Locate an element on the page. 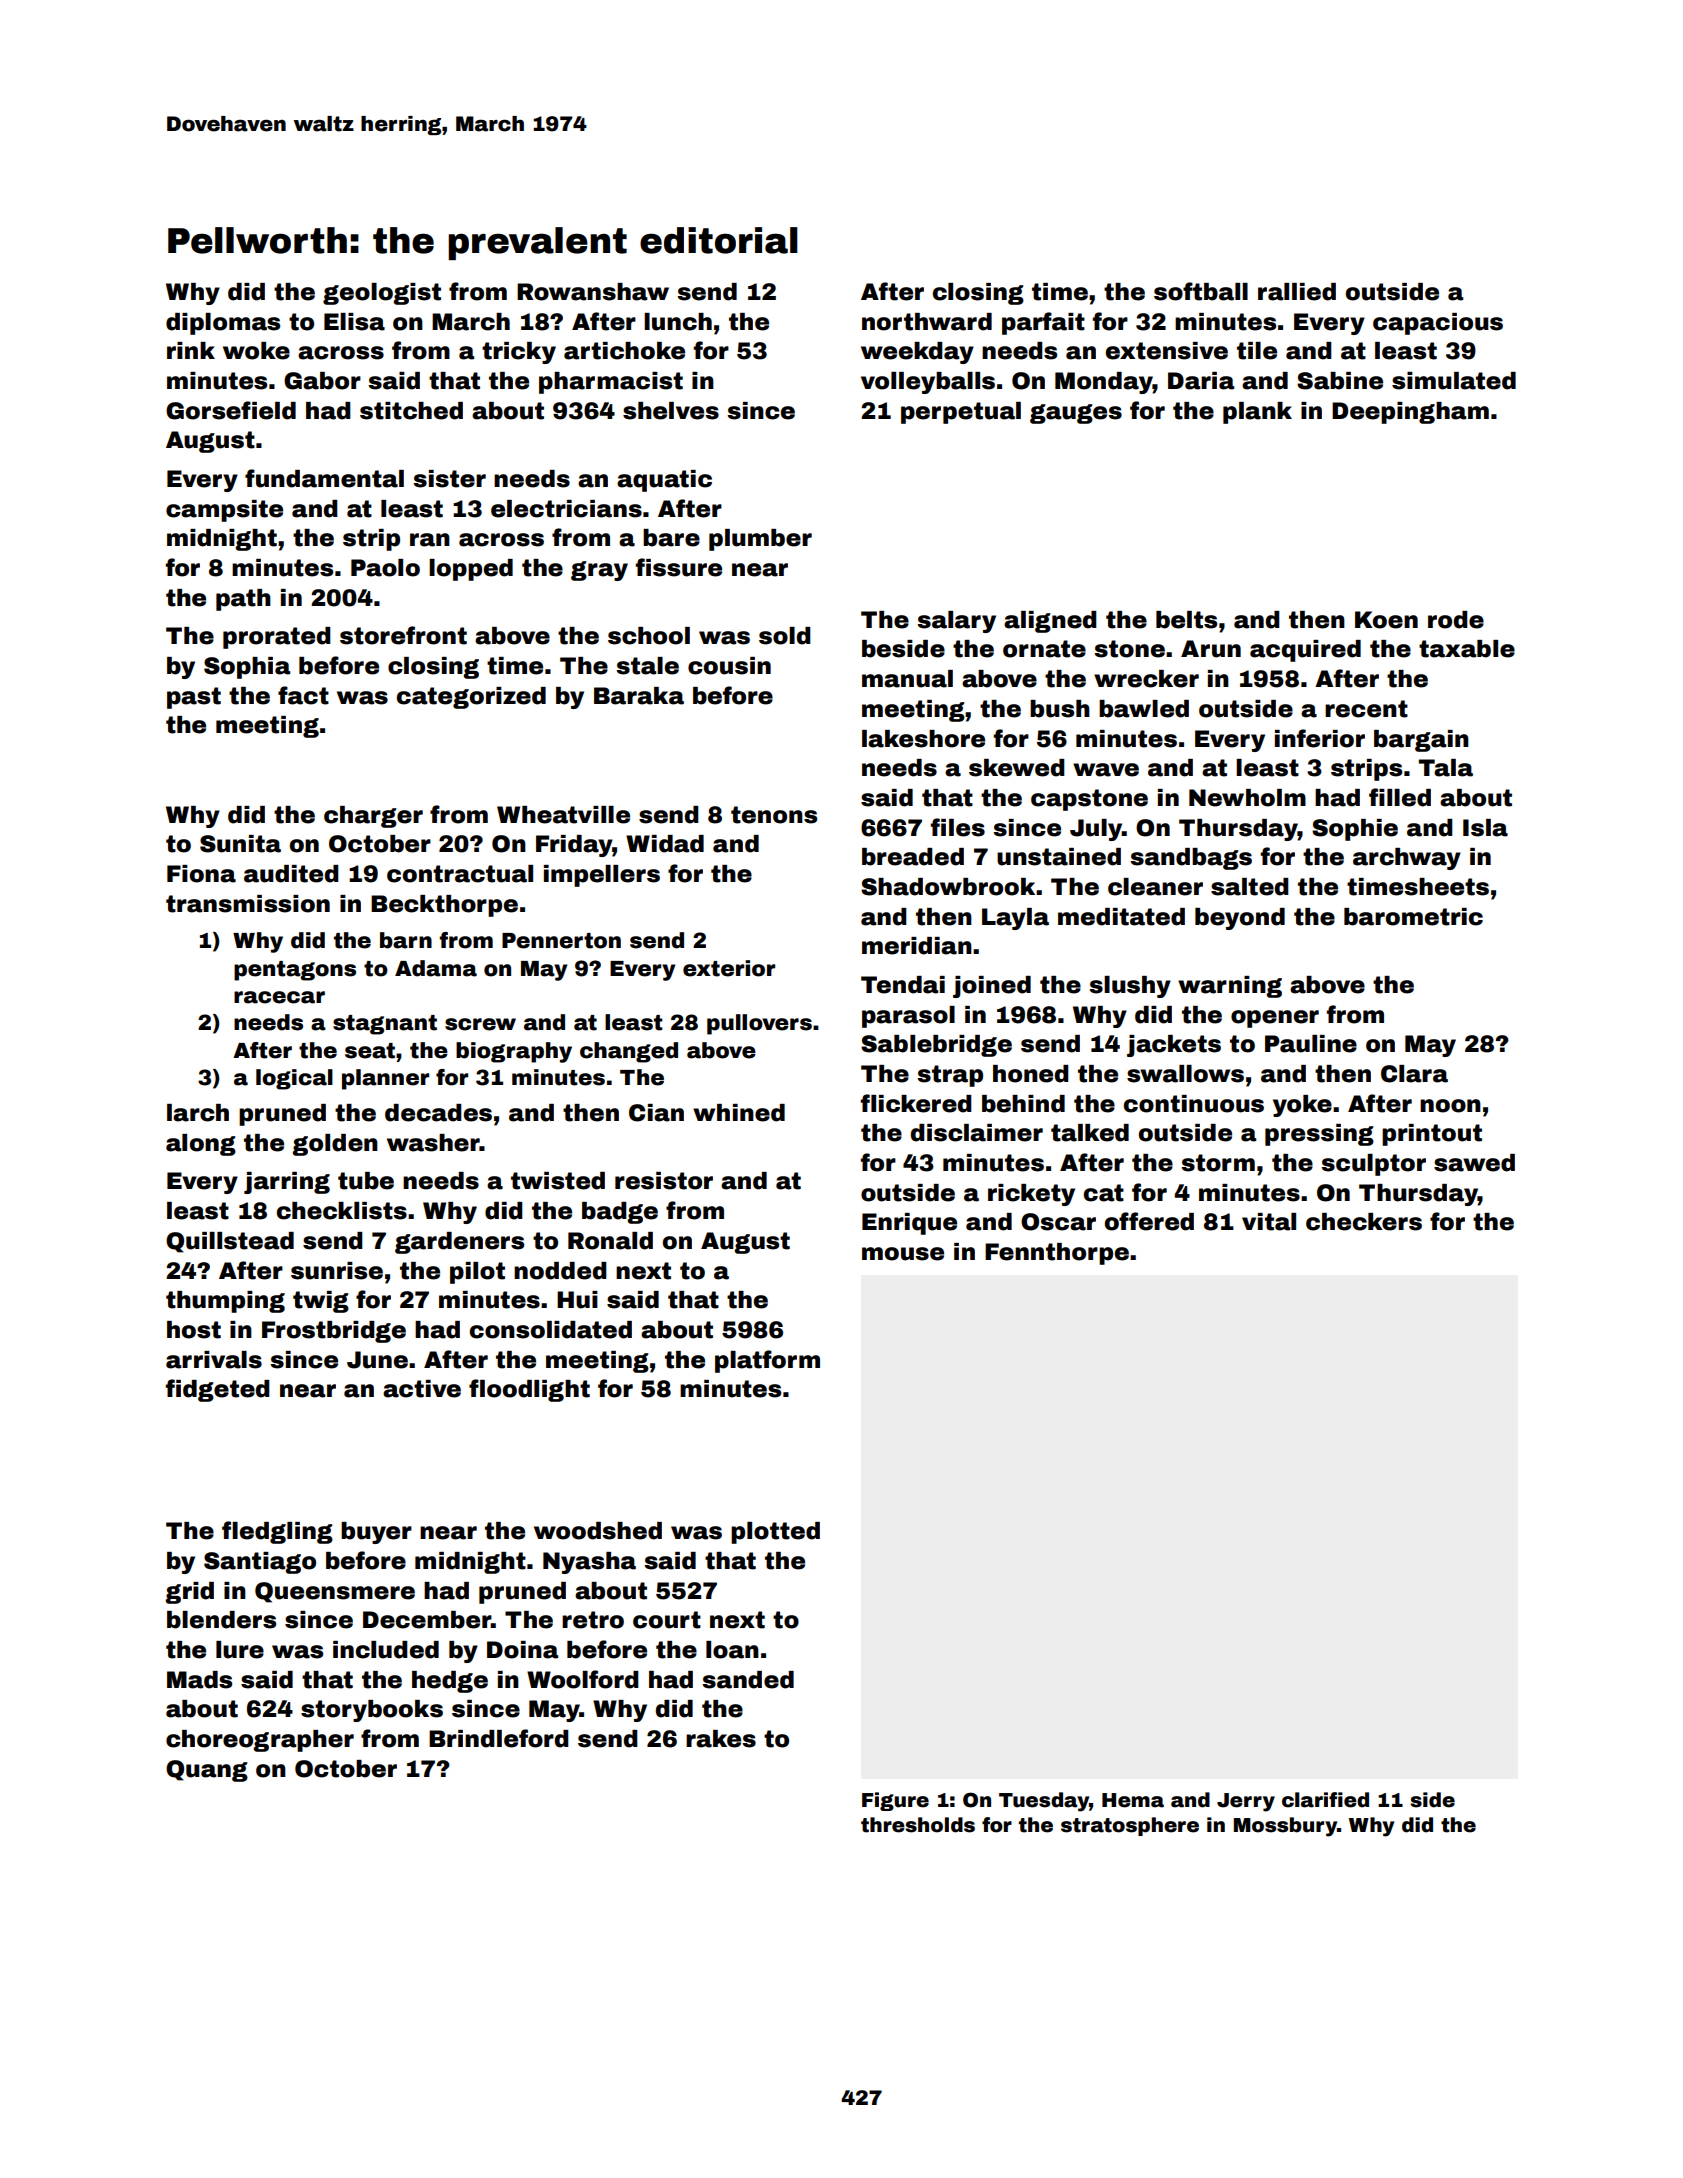 Image resolution: width=1683 pixels, height=2178 pixels. past is located at coordinates (194, 698).
